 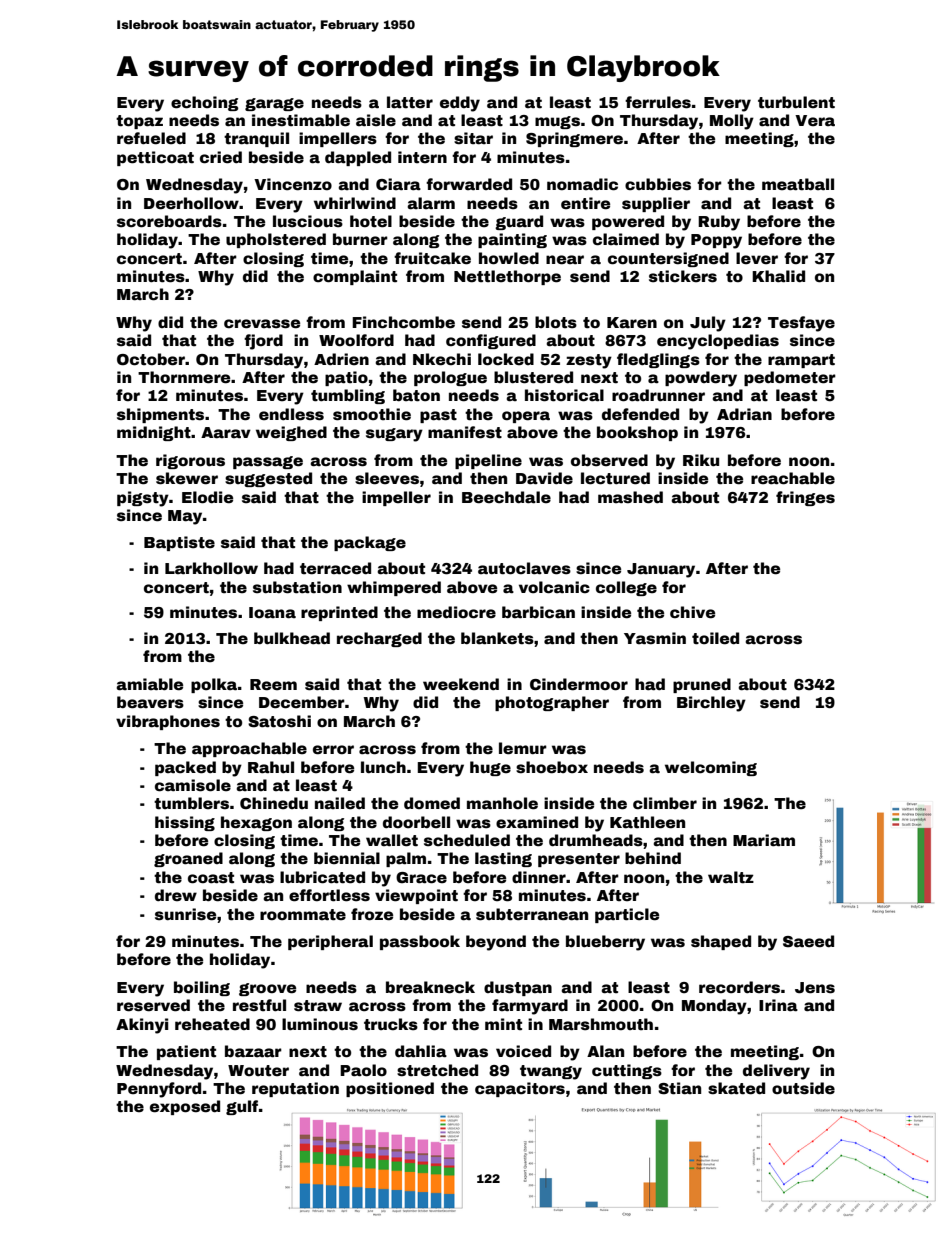 I want to click on baton, so click(x=416, y=395).
